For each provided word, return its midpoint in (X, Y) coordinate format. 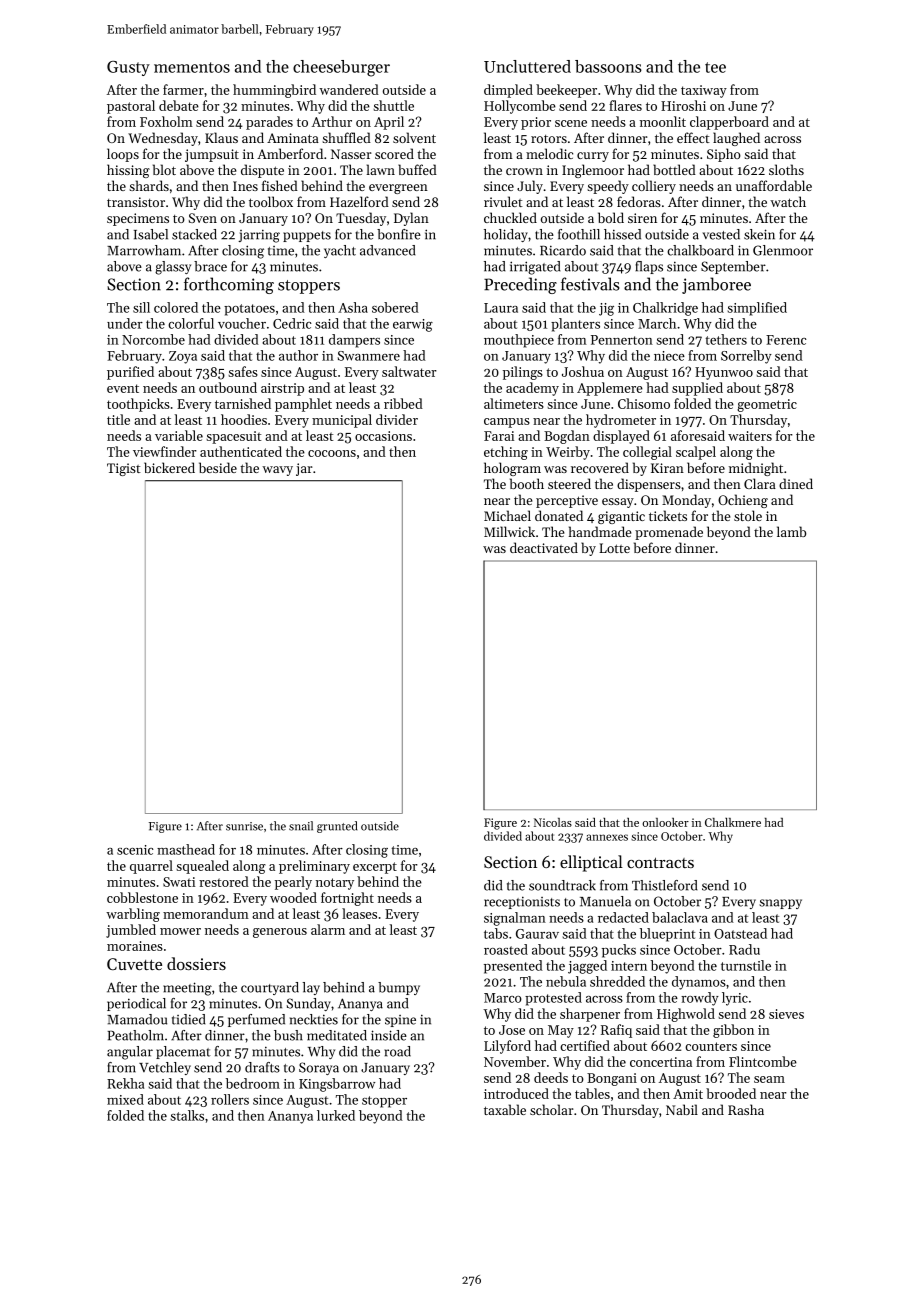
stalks (187, 1115)
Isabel (151, 234)
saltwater (409, 371)
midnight (756, 469)
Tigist (124, 469)
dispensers (649, 485)
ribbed (403, 403)
